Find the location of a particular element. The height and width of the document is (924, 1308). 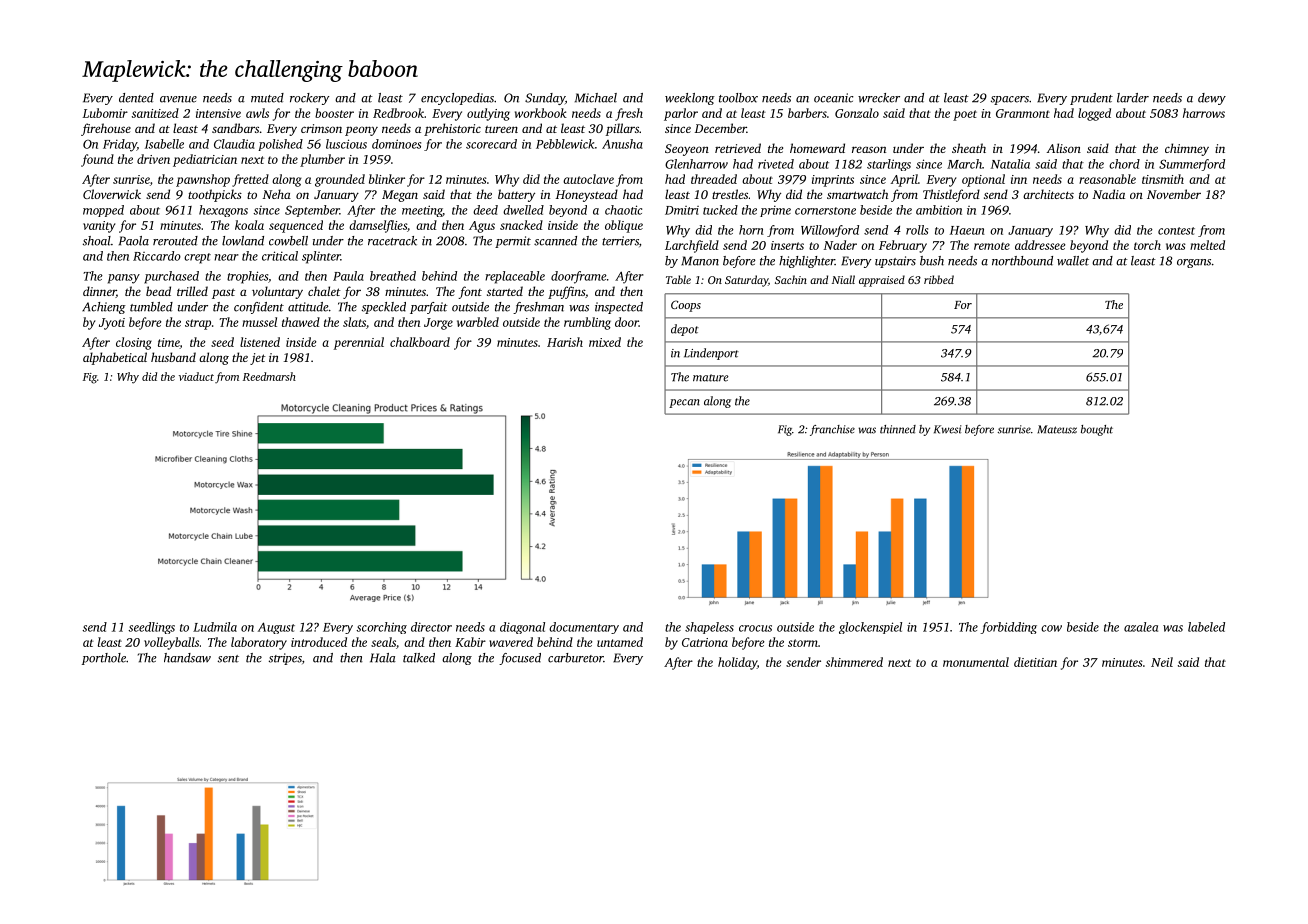

sequenced is located at coordinates (296, 226).
